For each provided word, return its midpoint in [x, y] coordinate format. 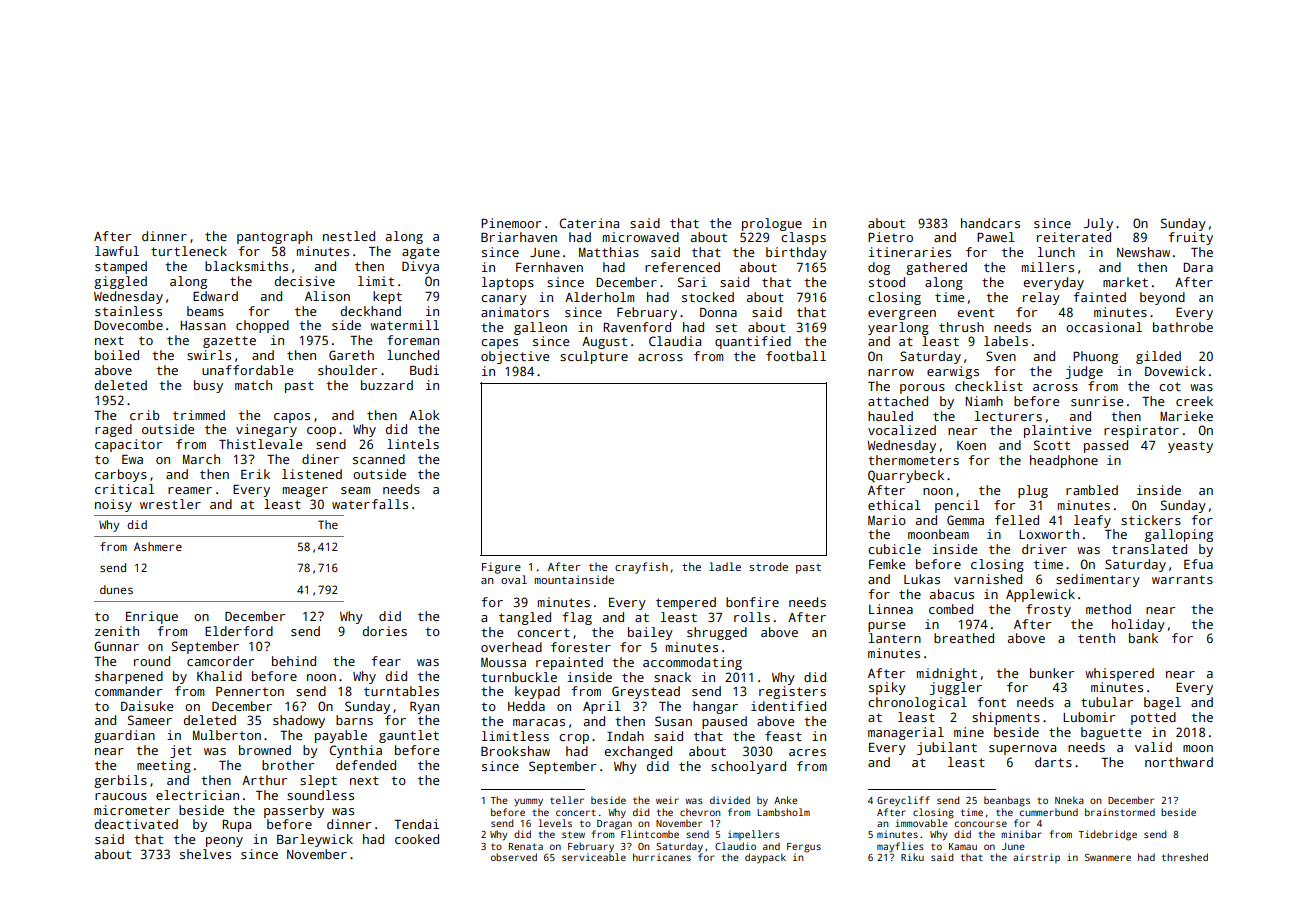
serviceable [594, 857]
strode [768, 566]
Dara [1198, 267]
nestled [349, 236]
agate [420, 253]
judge [1084, 372]
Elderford [239, 631]
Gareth [351, 355]
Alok [424, 415]
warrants [1182, 579]
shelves [205, 854]
